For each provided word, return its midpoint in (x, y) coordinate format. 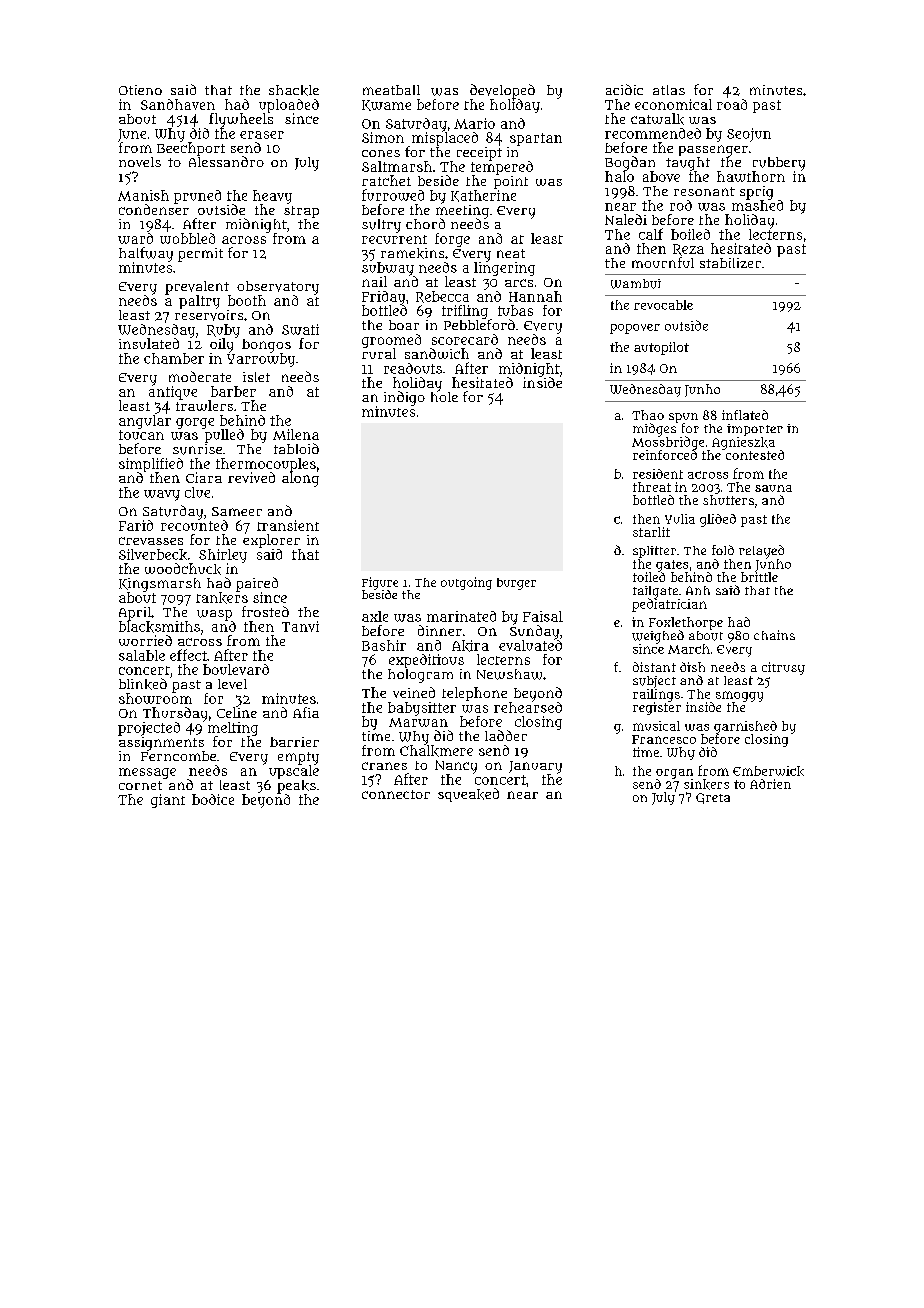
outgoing (466, 583)
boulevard (236, 669)
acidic (624, 89)
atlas (669, 90)
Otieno (140, 90)
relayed (761, 552)
